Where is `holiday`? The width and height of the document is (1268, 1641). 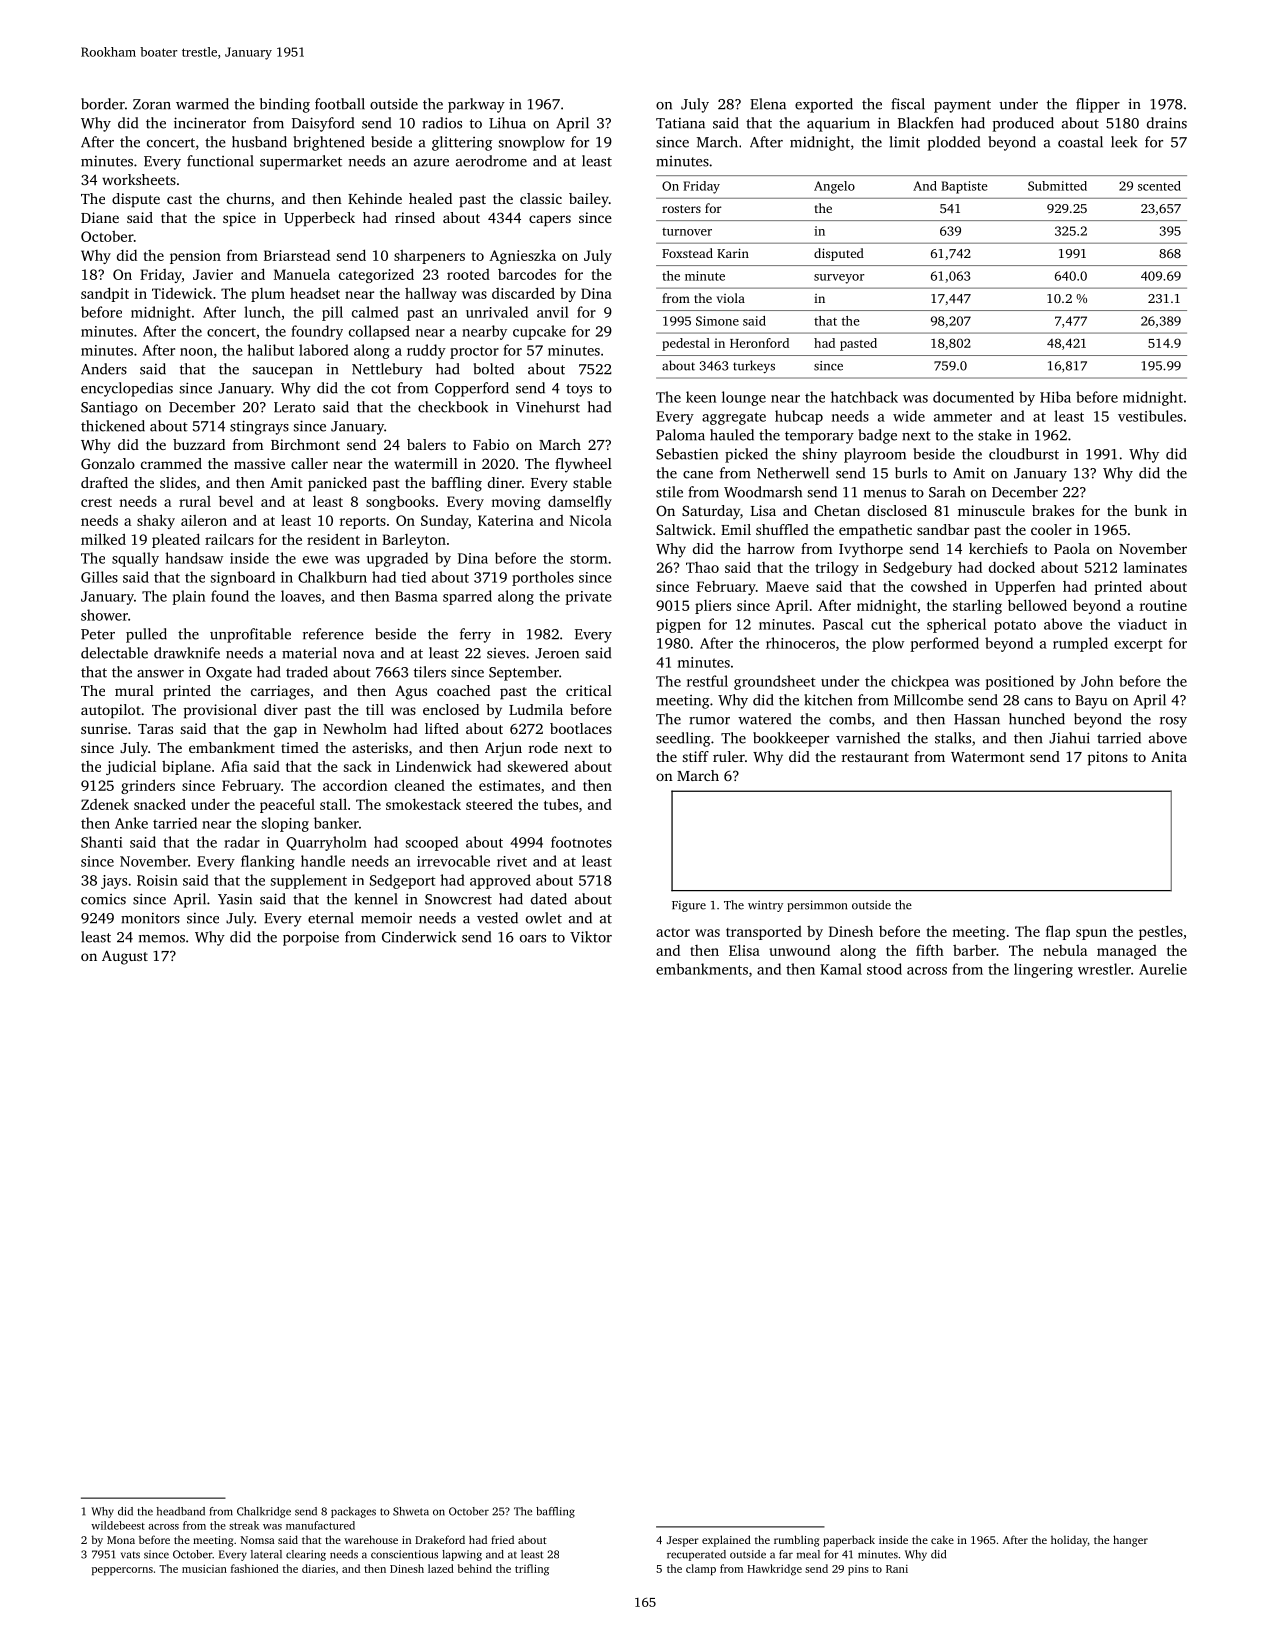 holiday is located at coordinates (1069, 1541).
